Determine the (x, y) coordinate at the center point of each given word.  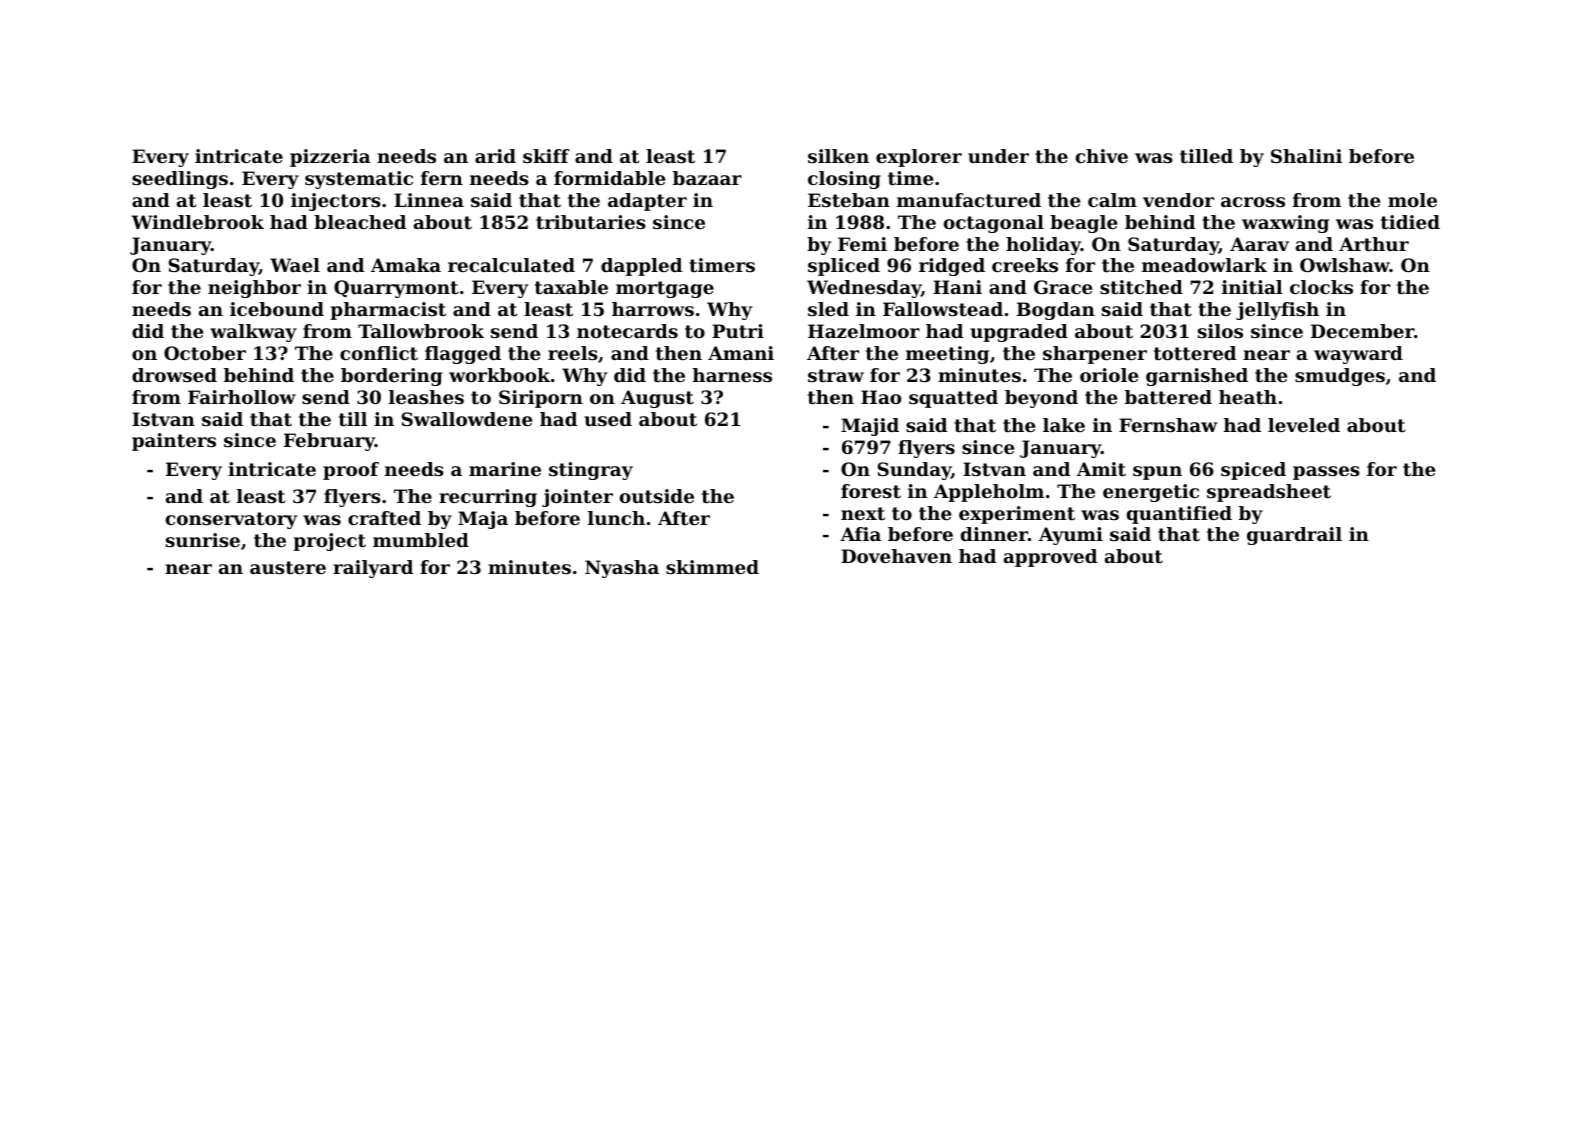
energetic (1151, 493)
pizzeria (330, 158)
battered (1168, 397)
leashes (426, 397)
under (998, 156)
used (608, 419)
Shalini (1306, 156)
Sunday (914, 471)
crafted (384, 518)
